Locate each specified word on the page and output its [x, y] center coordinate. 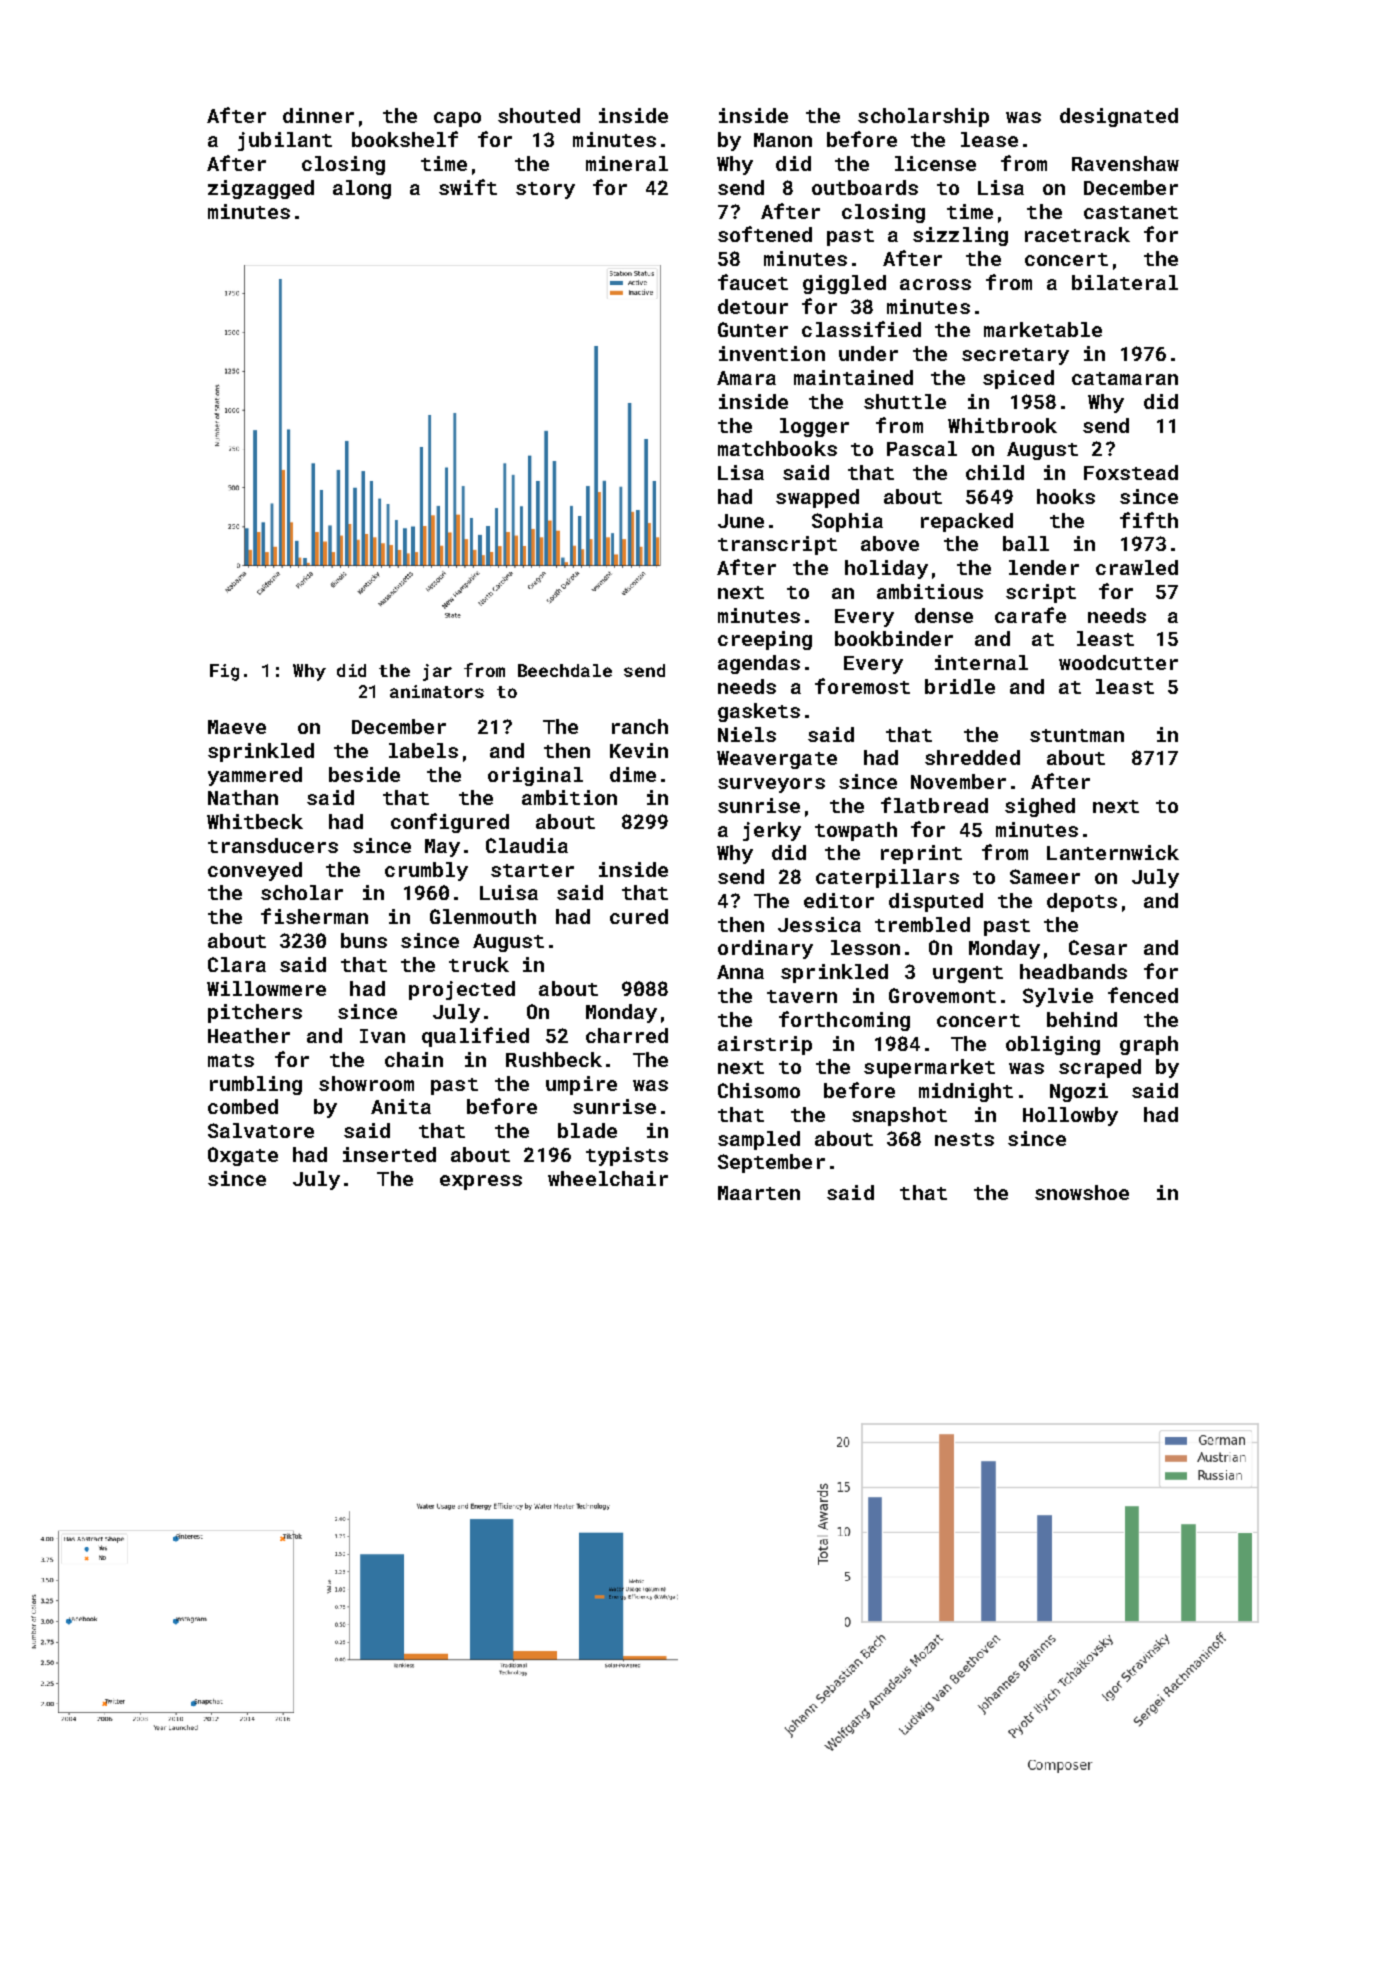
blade [587, 1130]
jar [437, 672]
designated [1119, 117]
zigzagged [261, 189]
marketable [1043, 329]
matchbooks [777, 448]
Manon [783, 140]
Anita [401, 1106]
